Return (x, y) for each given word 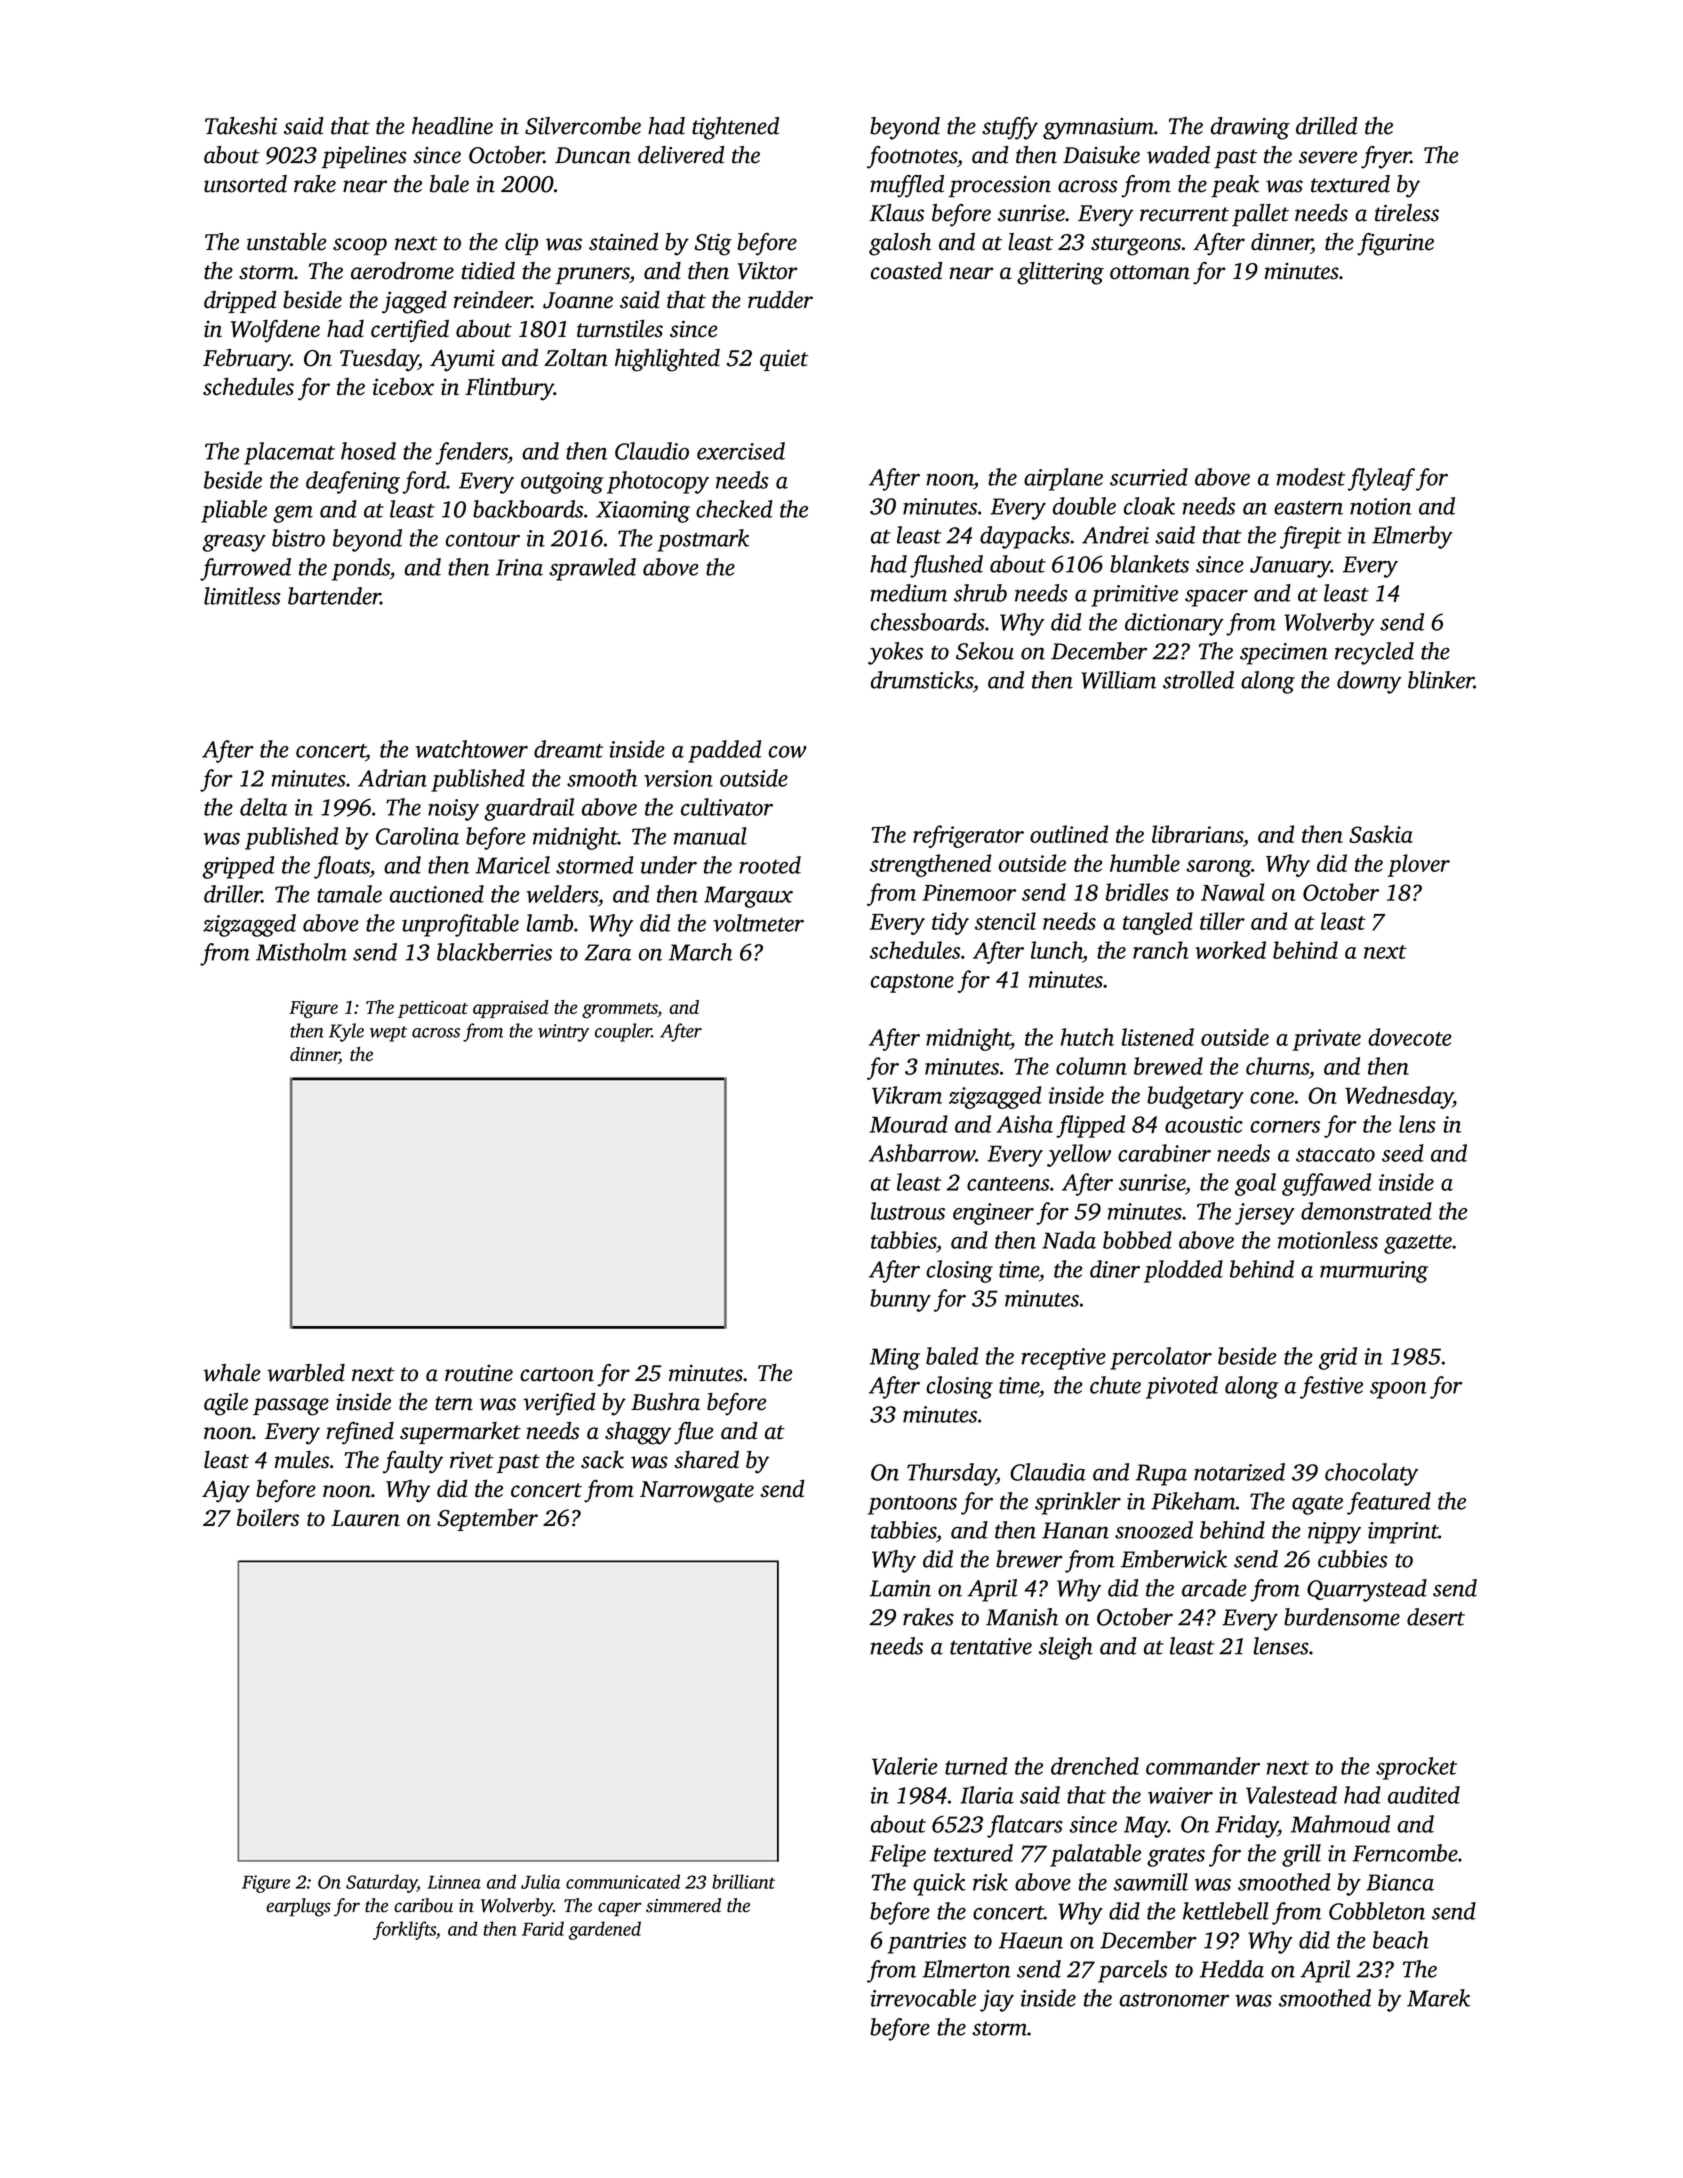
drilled (1327, 126)
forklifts (404, 1930)
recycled (1374, 653)
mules (302, 1460)
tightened (735, 128)
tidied (488, 271)
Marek (1438, 1998)
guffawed (1326, 1184)
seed (1403, 1153)
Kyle (346, 1032)
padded (724, 751)
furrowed (245, 569)
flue (693, 1433)
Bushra (665, 1402)
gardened (605, 1930)
